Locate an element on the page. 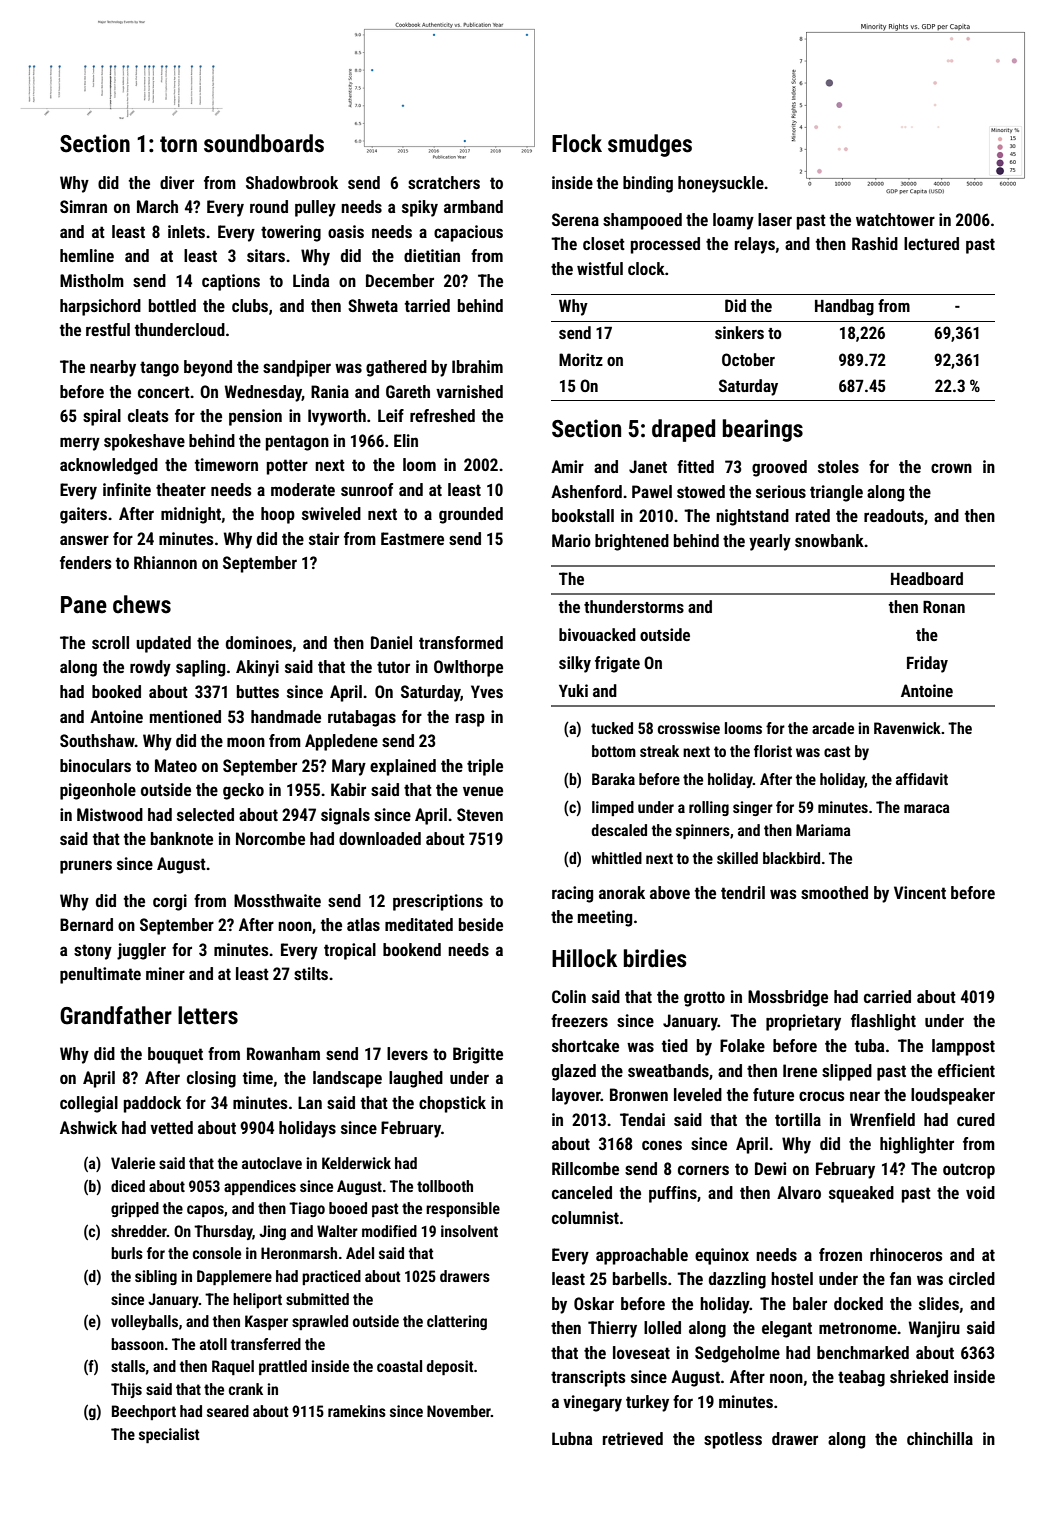 The width and height of the document is (1055, 1527). corners is located at coordinates (703, 1170).
